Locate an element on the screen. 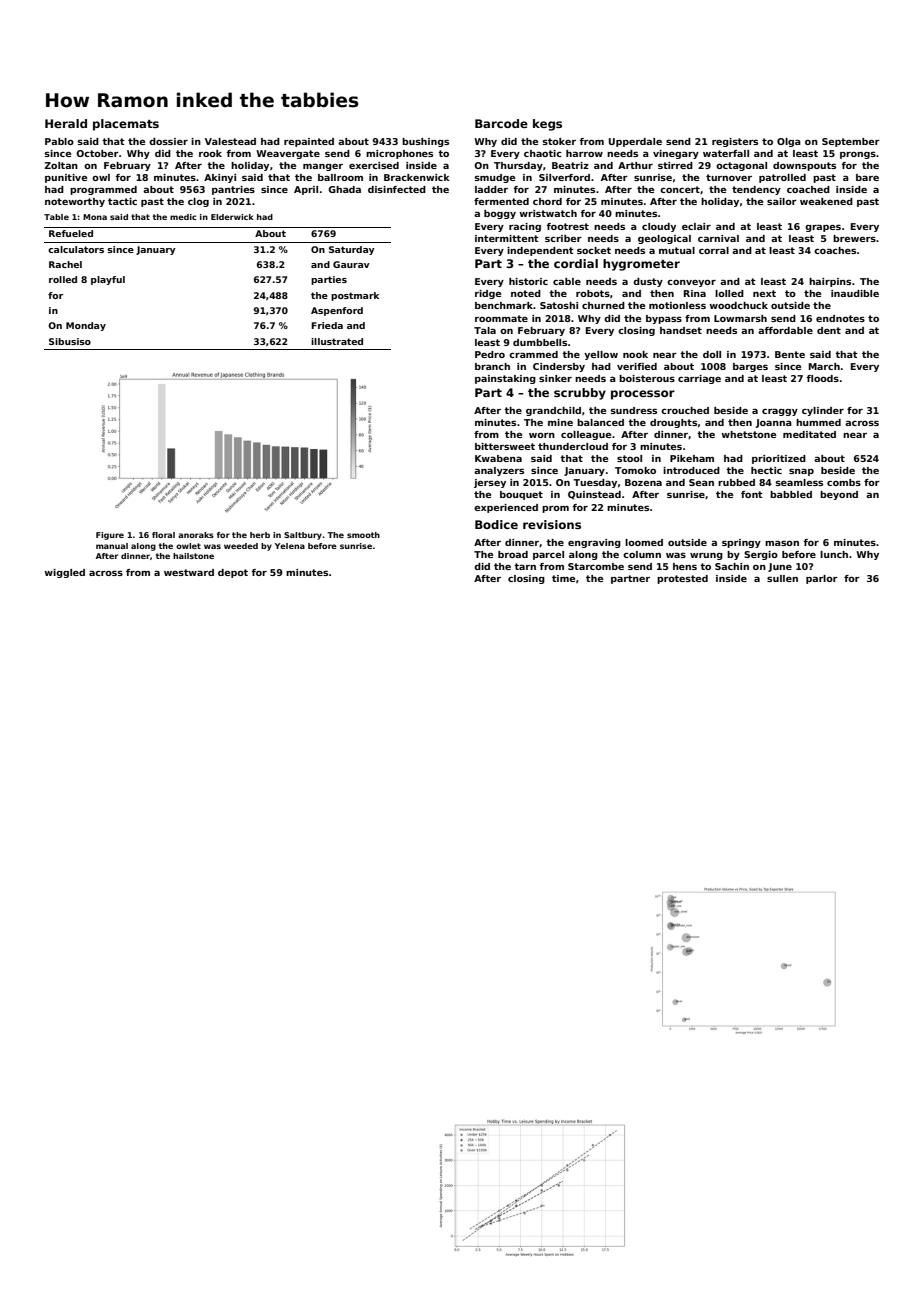 The height and width of the screenshot is (1308, 924). Olga is located at coordinates (789, 142).
